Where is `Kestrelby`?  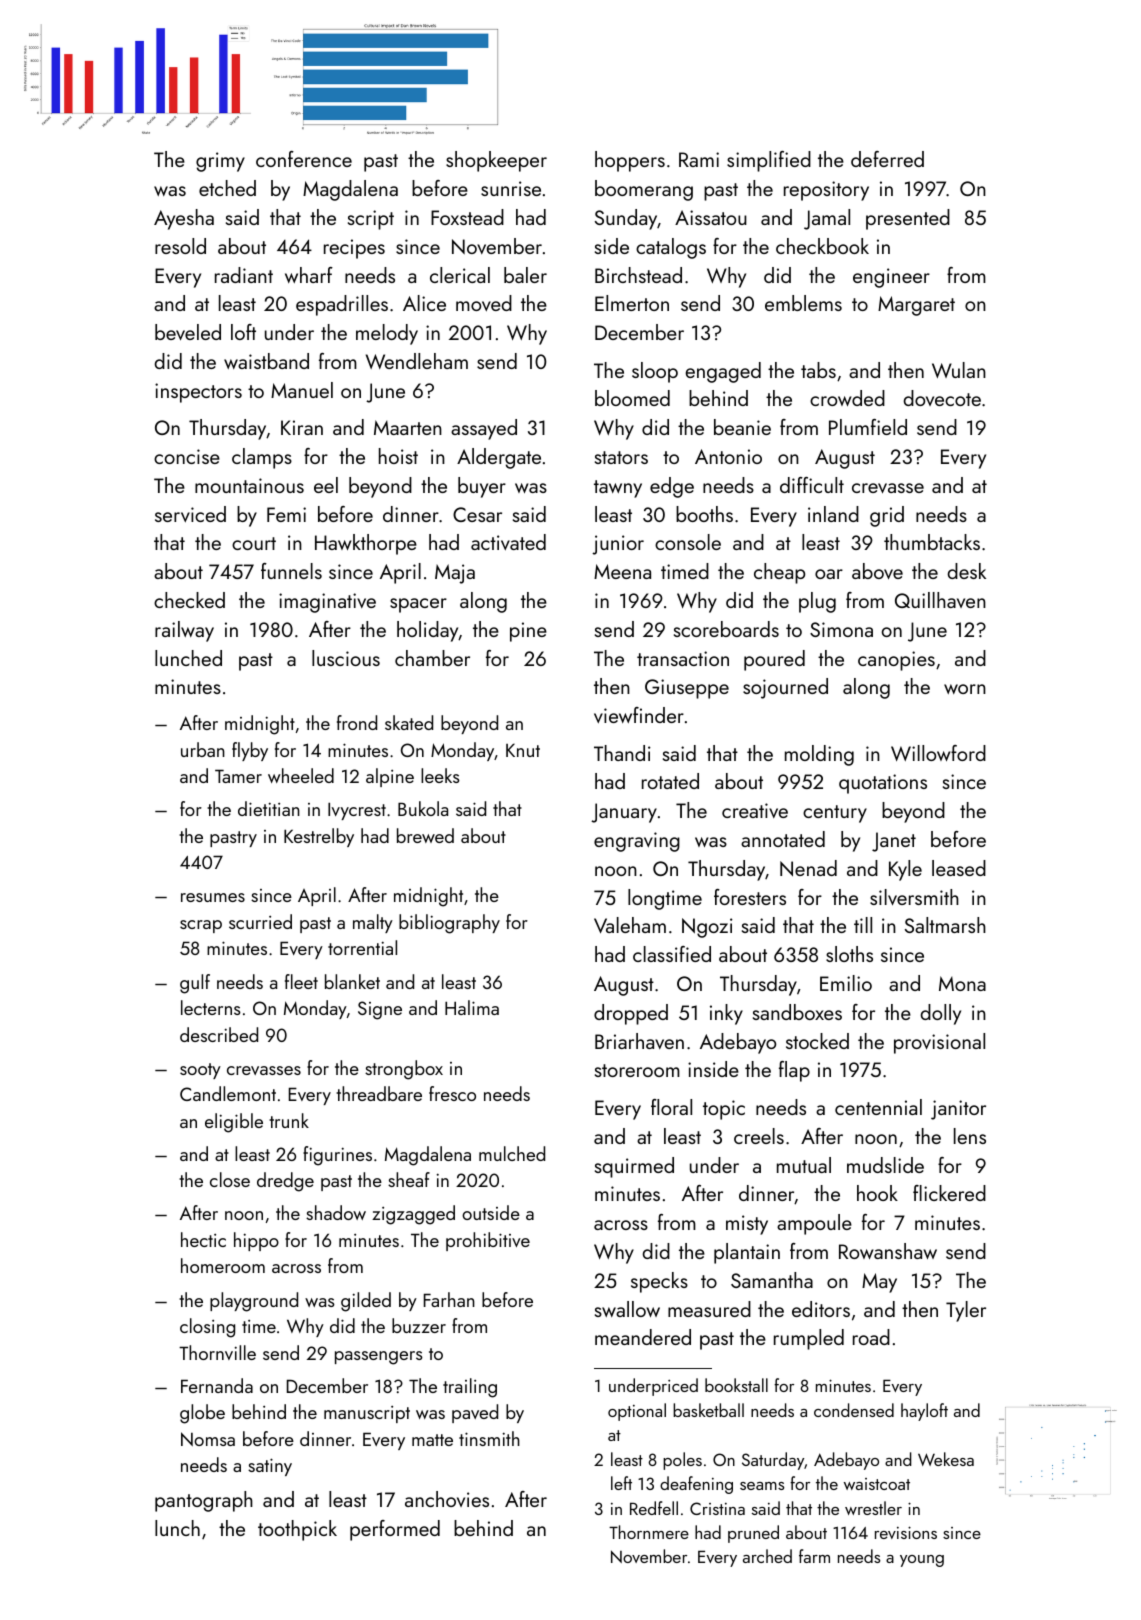 Kestrelby is located at coordinates (319, 837).
